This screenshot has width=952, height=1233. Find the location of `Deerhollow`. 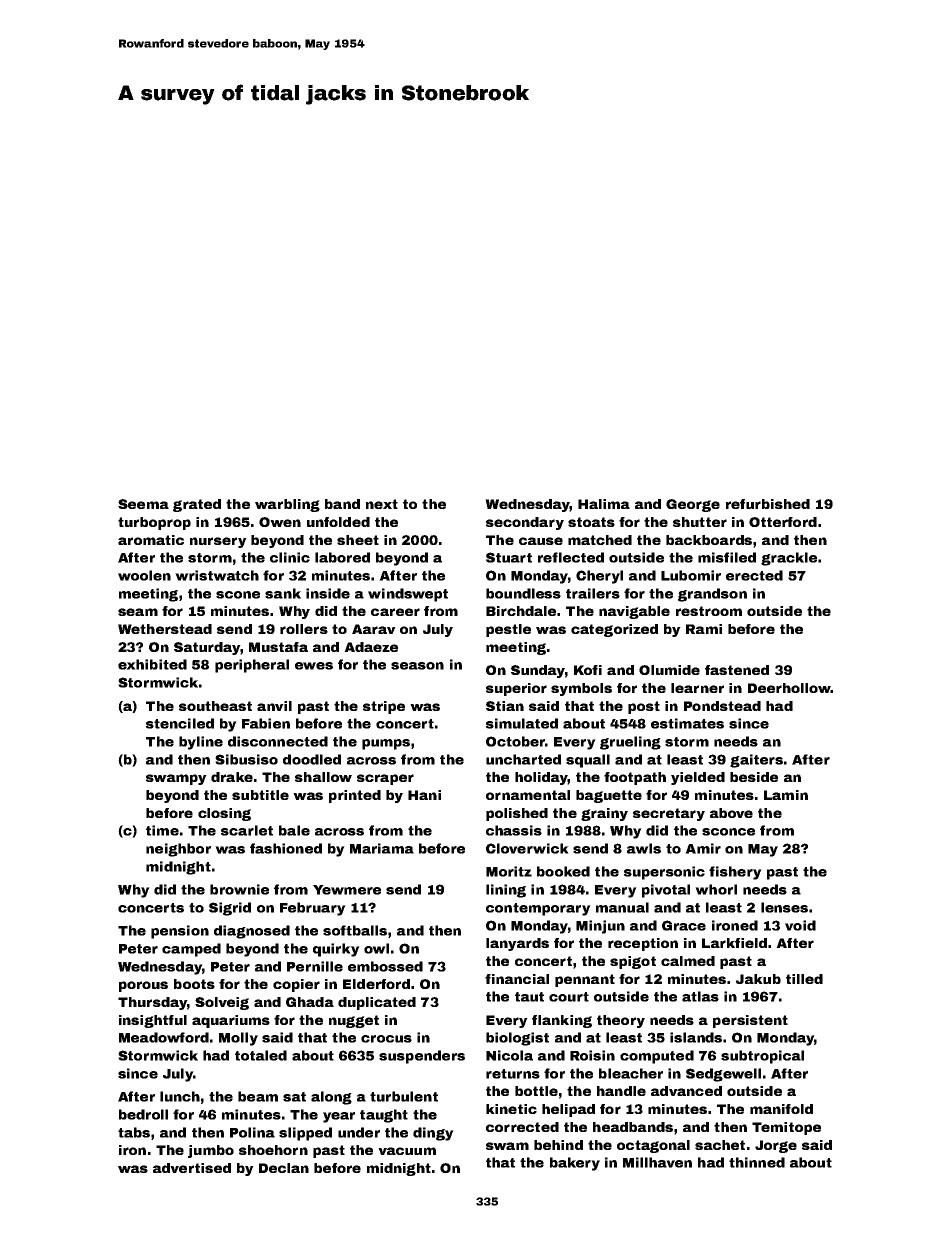

Deerhollow is located at coordinates (789, 688).
